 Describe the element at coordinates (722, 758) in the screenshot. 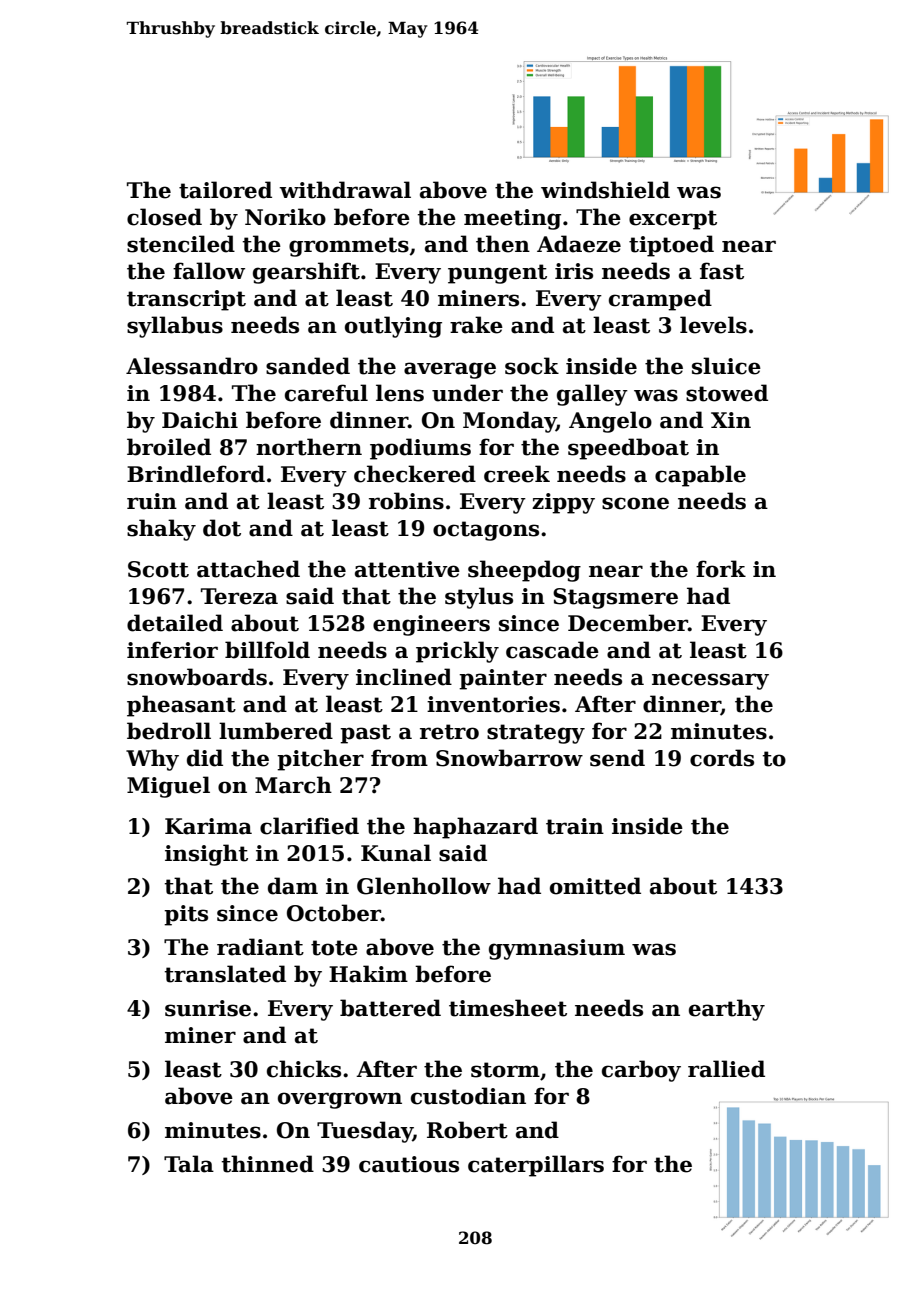

I see `cords` at that location.
